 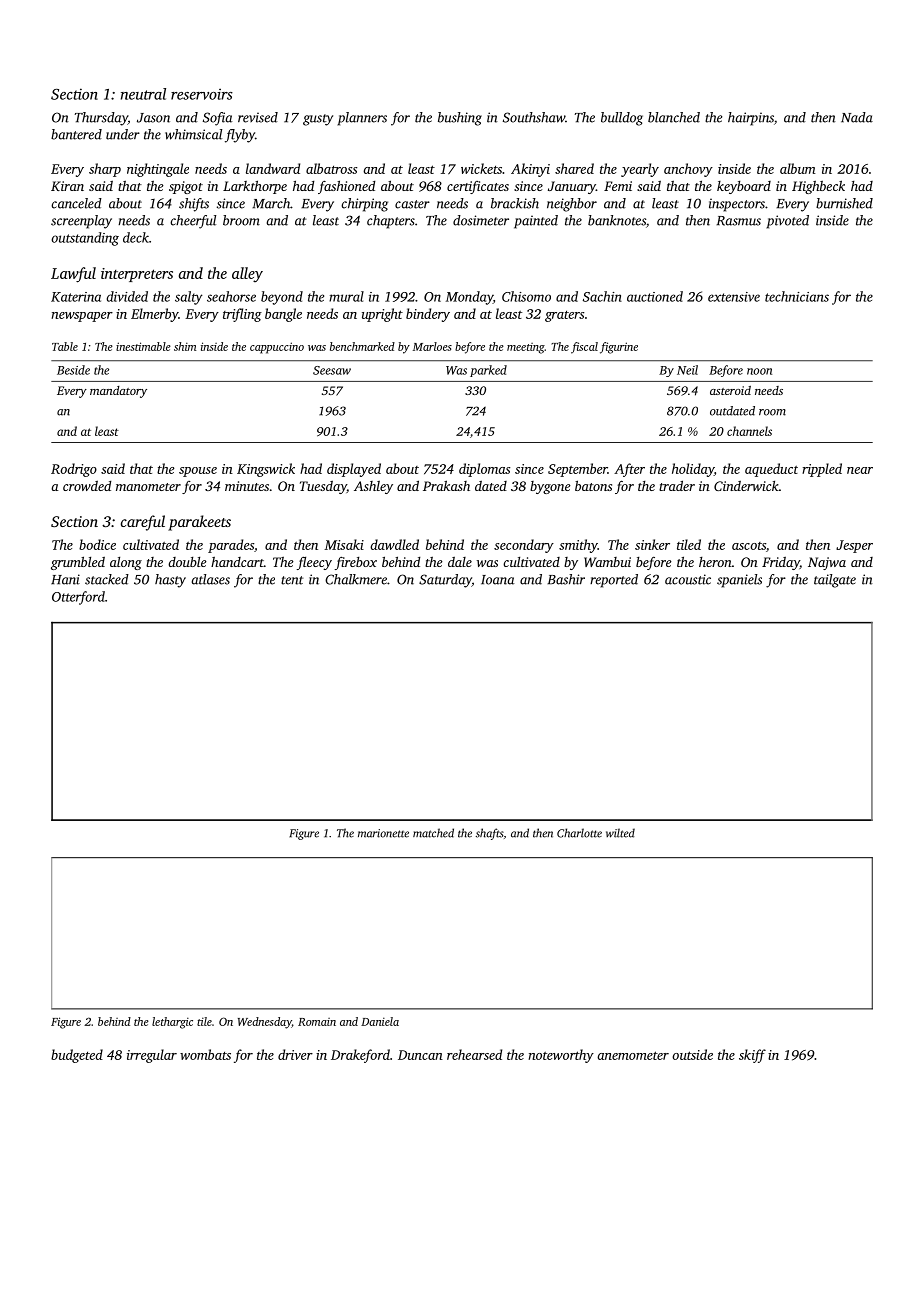 I want to click on lethargic, so click(x=172, y=1023).
